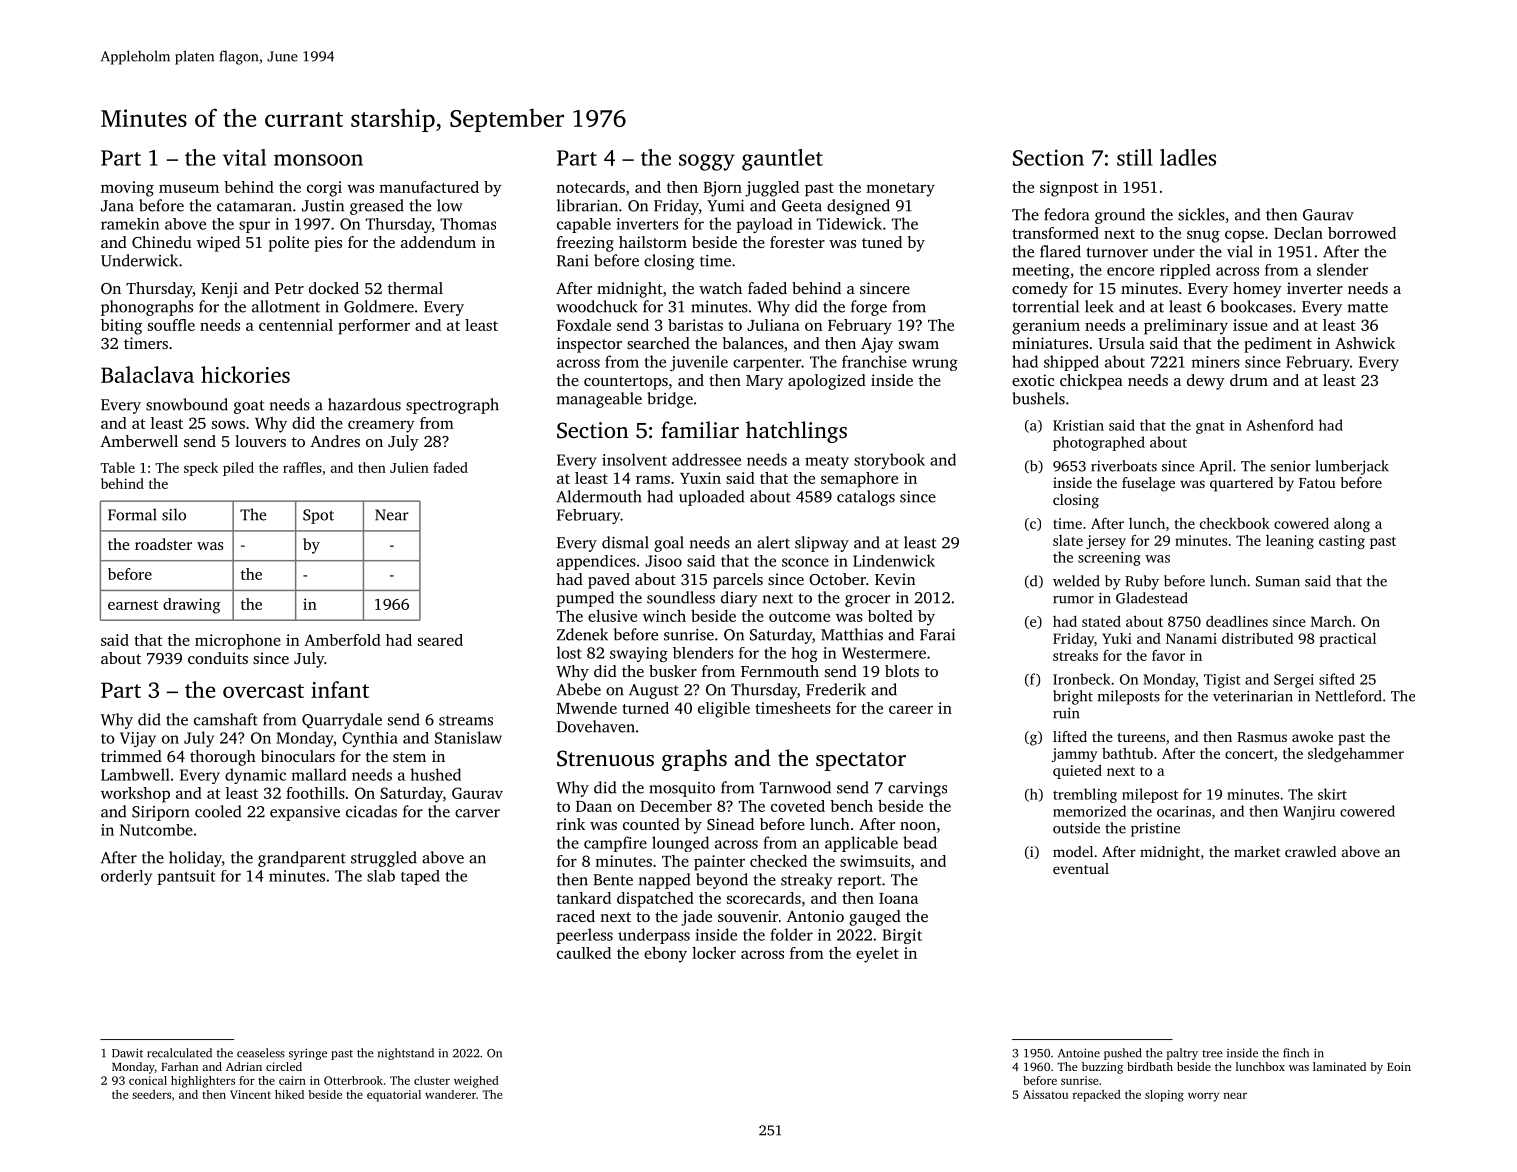 The image size is (1517, 1172). I want to click on quieted, so click(1077, 772).
